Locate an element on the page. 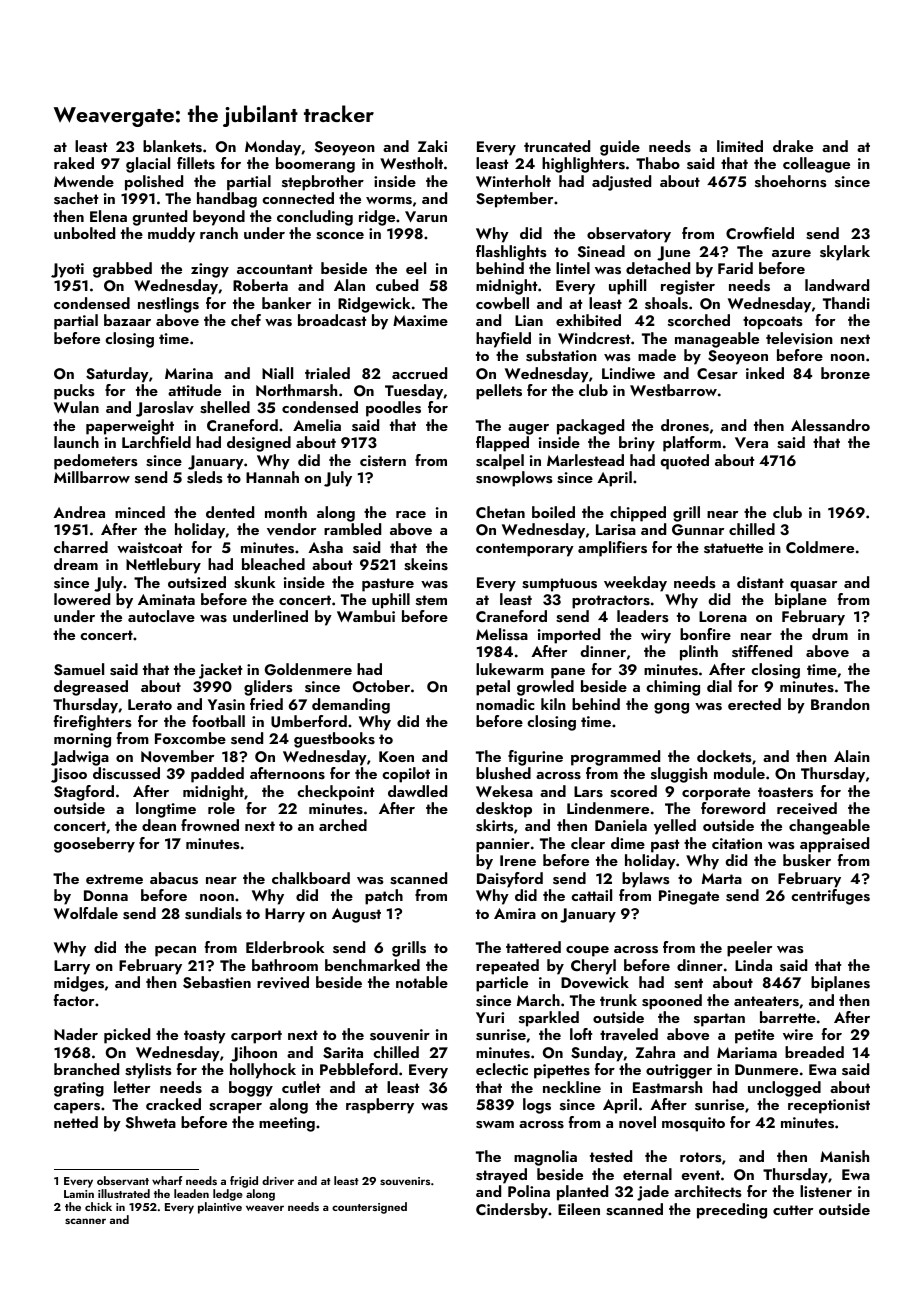  minced is located at coordinates (140, 512).
